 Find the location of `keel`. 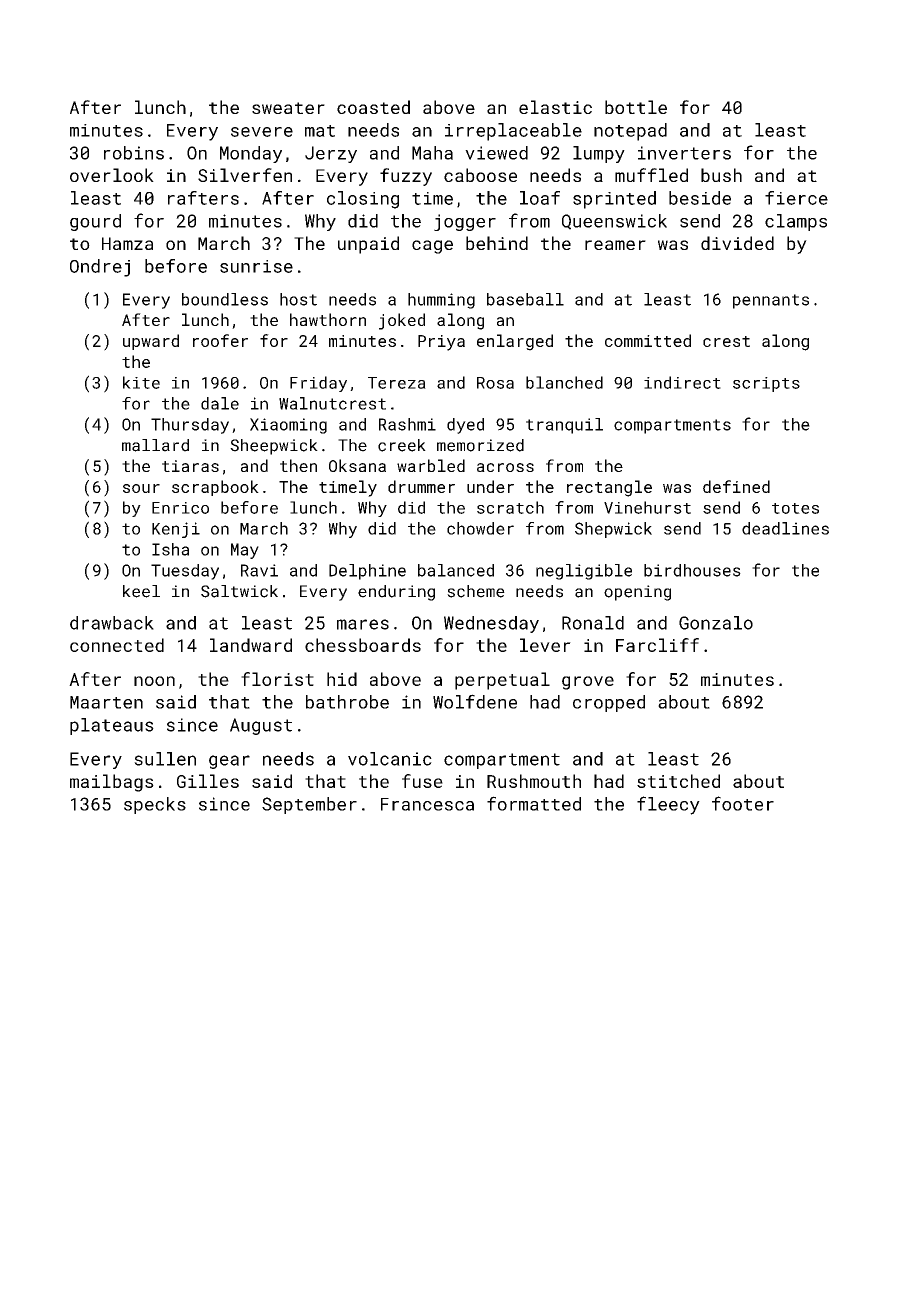

keel is located at coordinates (141, 591).
